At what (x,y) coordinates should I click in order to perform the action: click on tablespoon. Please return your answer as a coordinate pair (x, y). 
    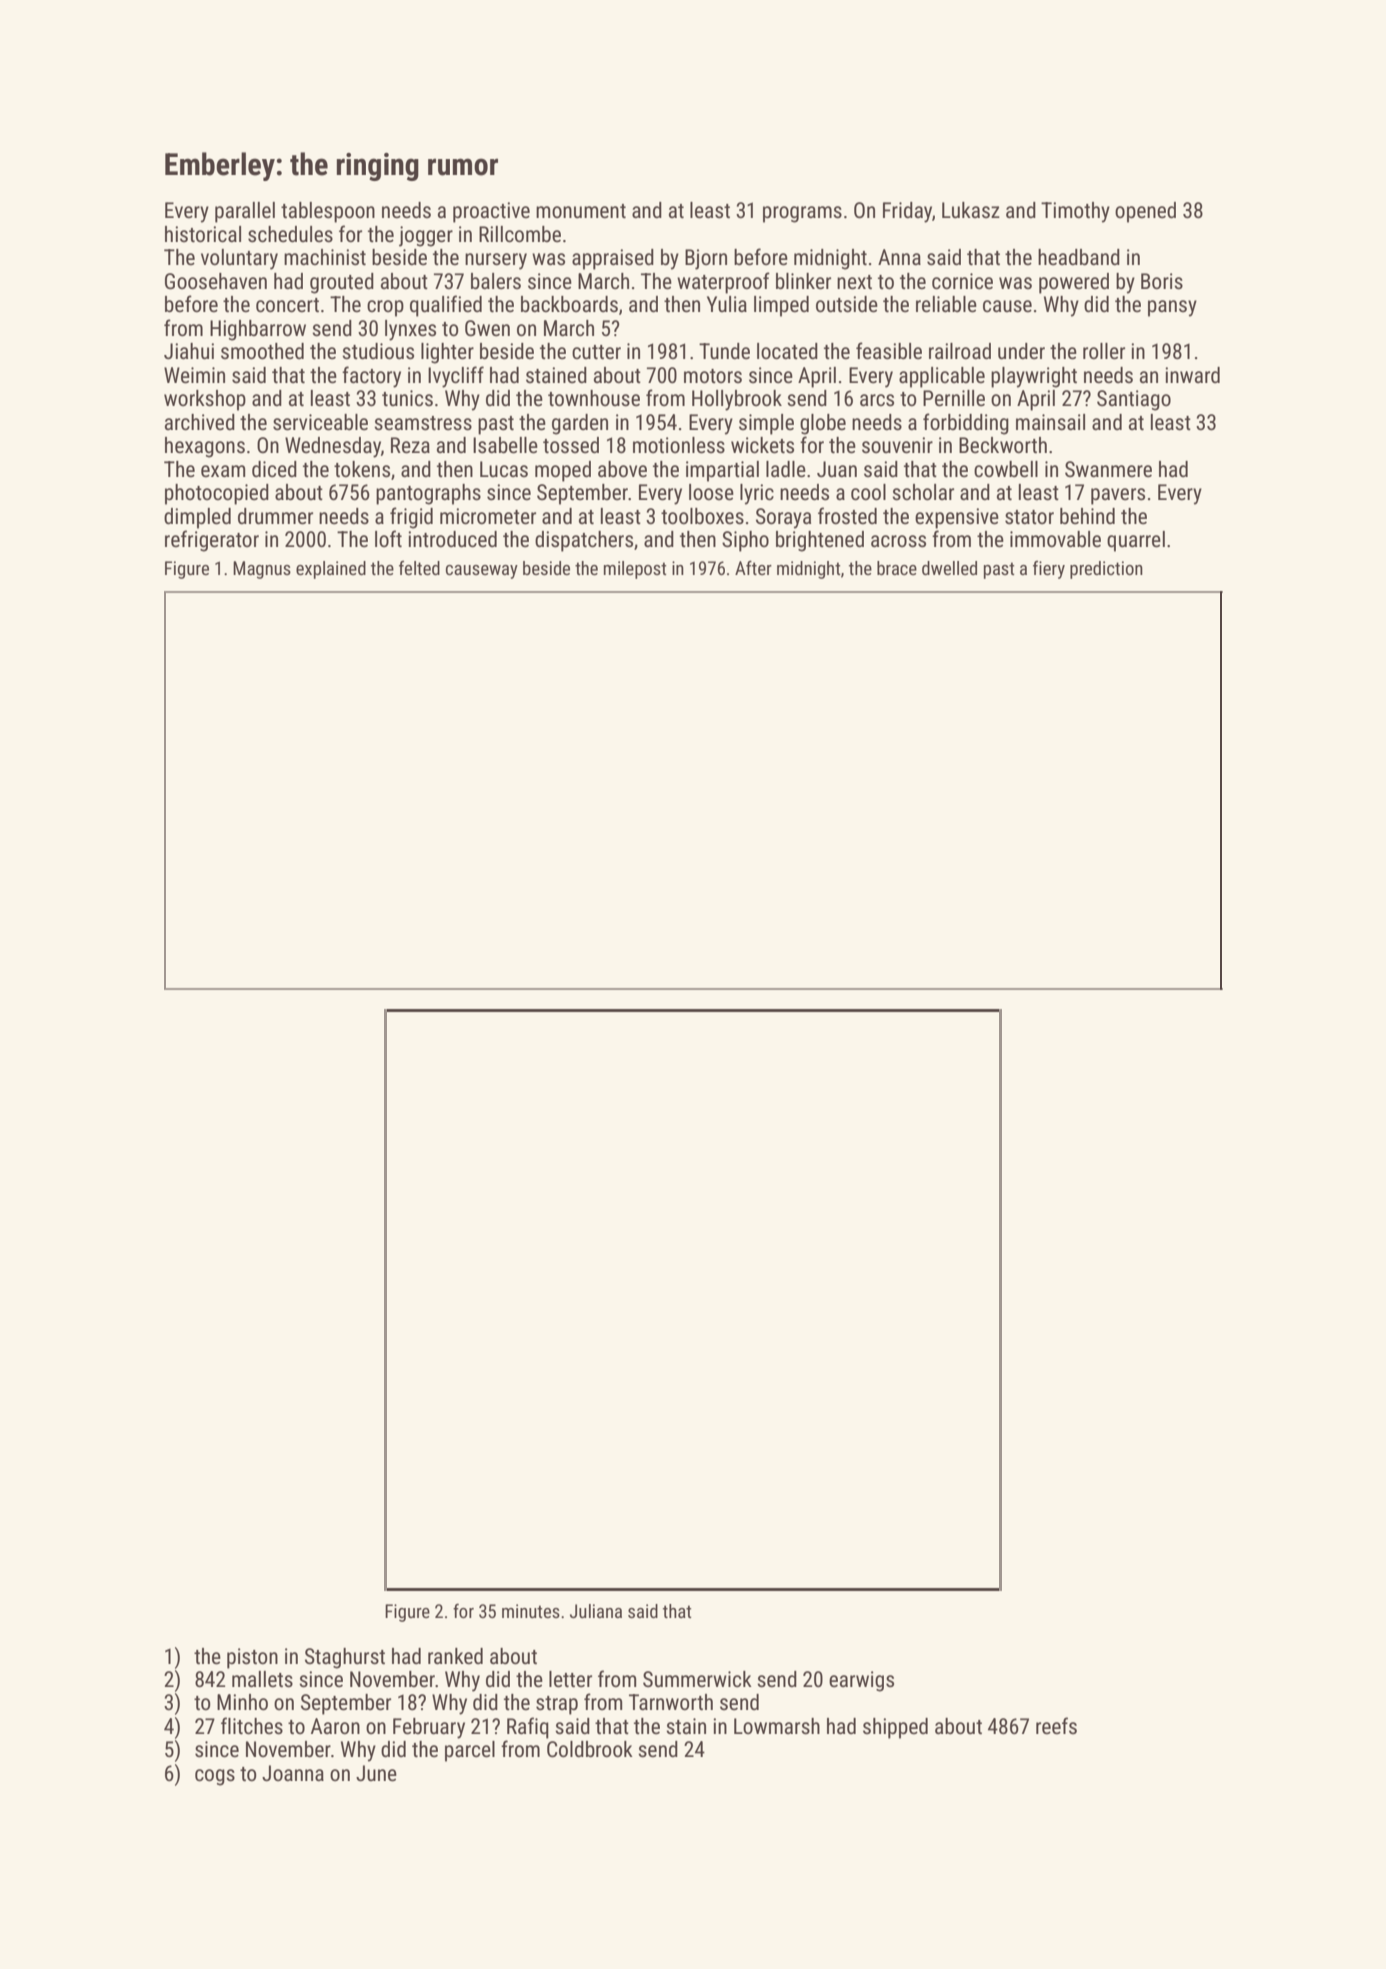
    Looking at the image, I should click on (328, 212).
